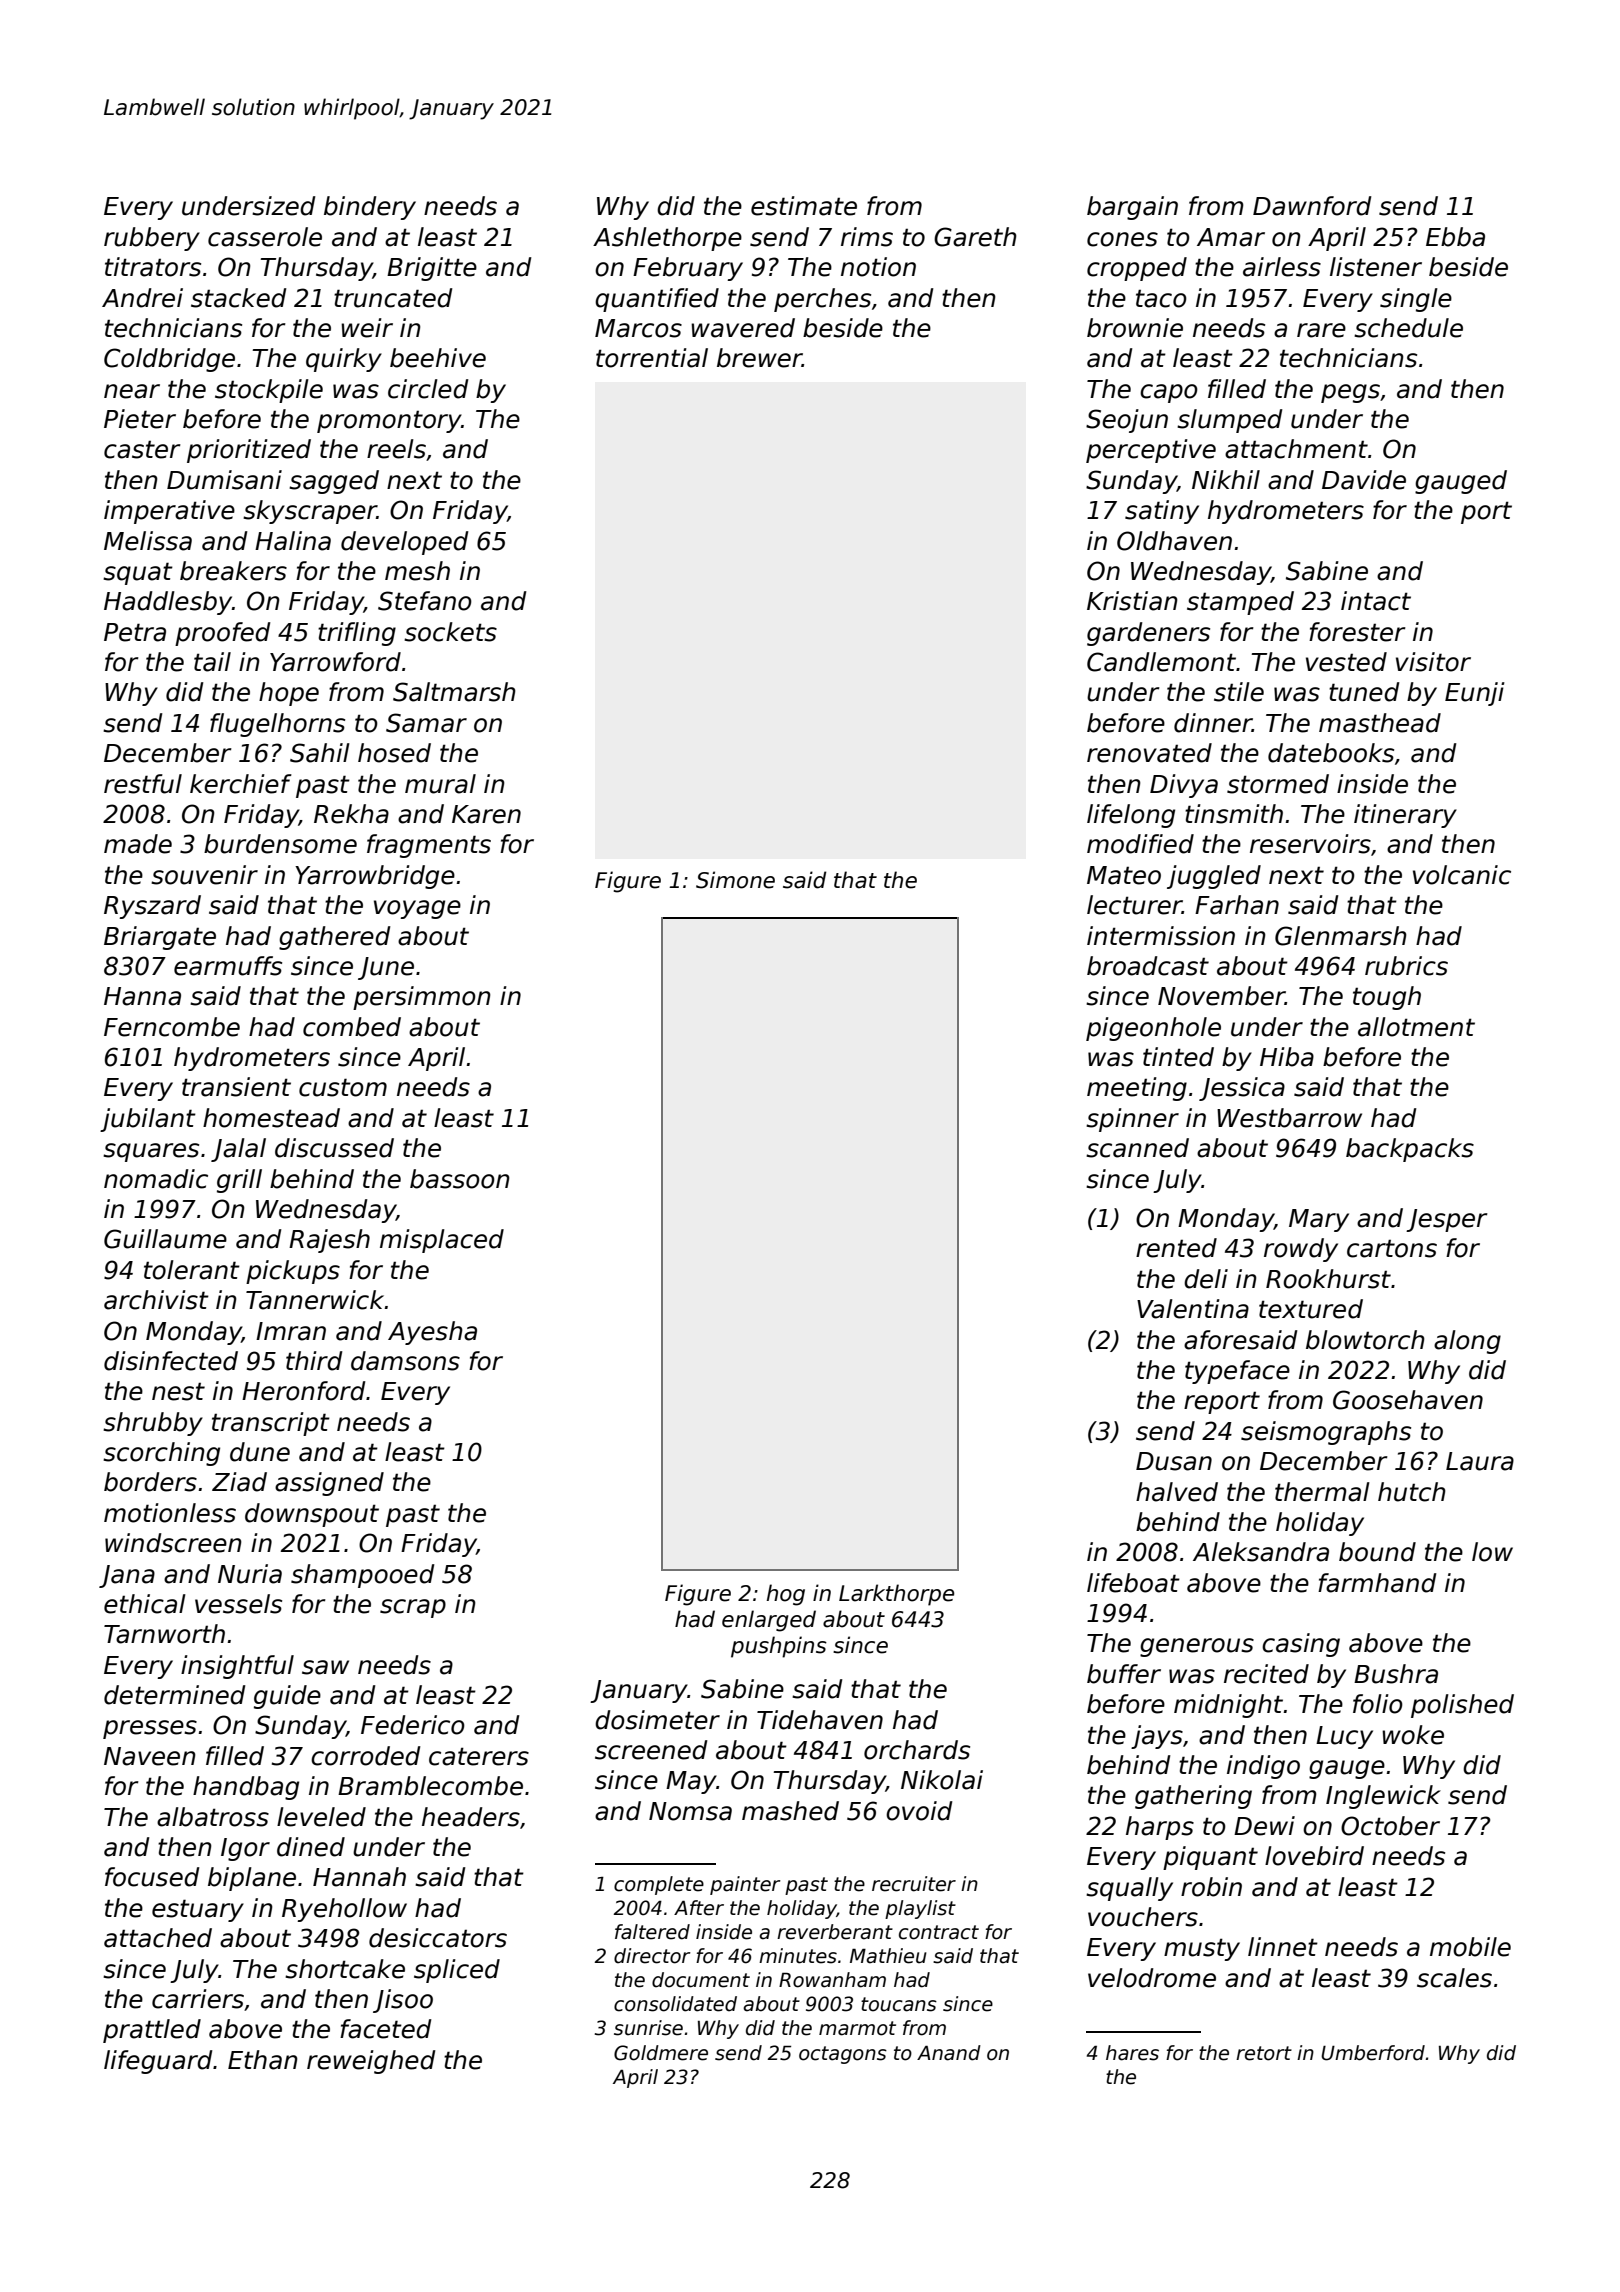  What do you see at coordinates (370, 208) in the screenshot?
I see `bindery` at bounding box center [370, 208].
